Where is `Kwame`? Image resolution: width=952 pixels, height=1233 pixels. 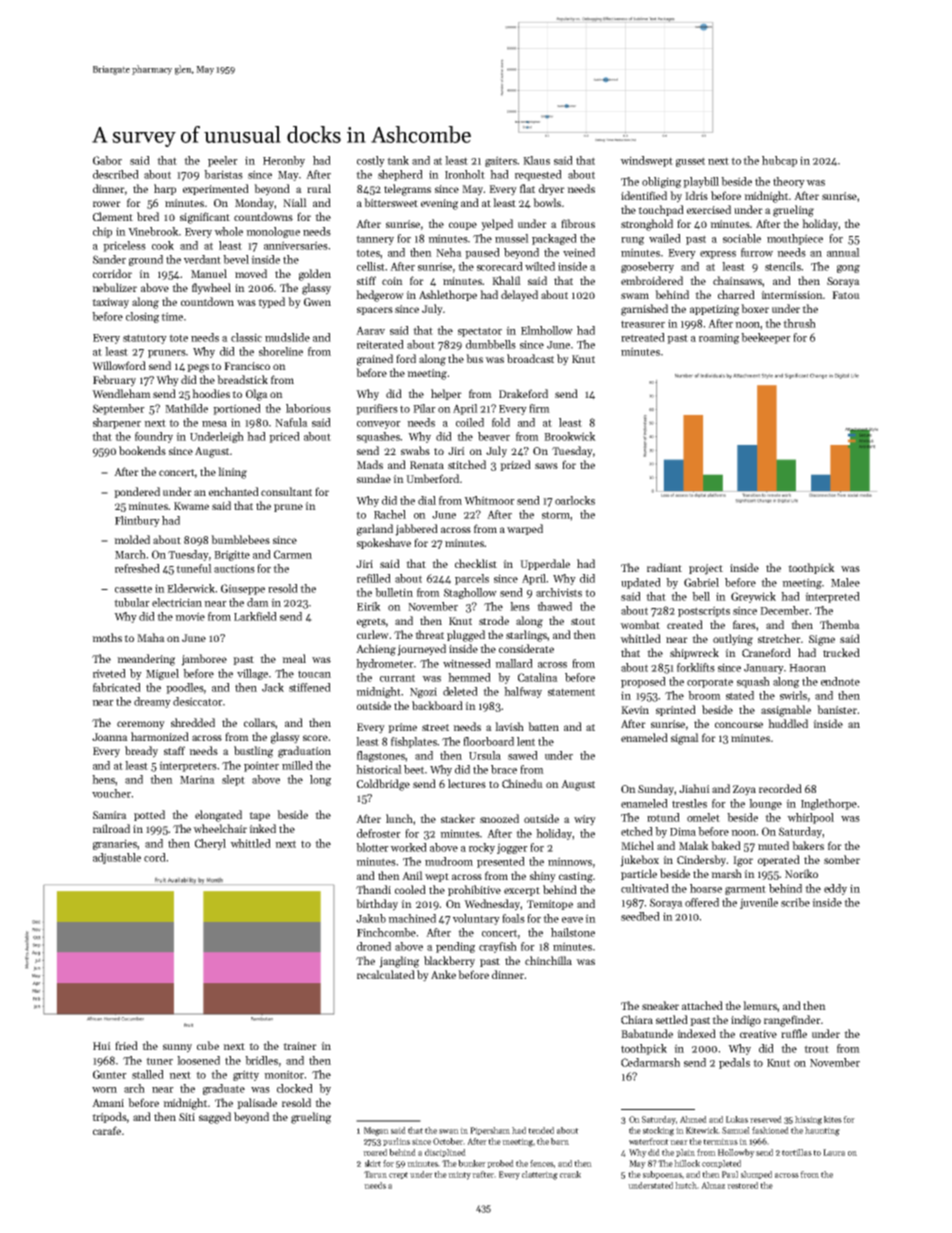
Kwame is located at coordinates (191, 506).
